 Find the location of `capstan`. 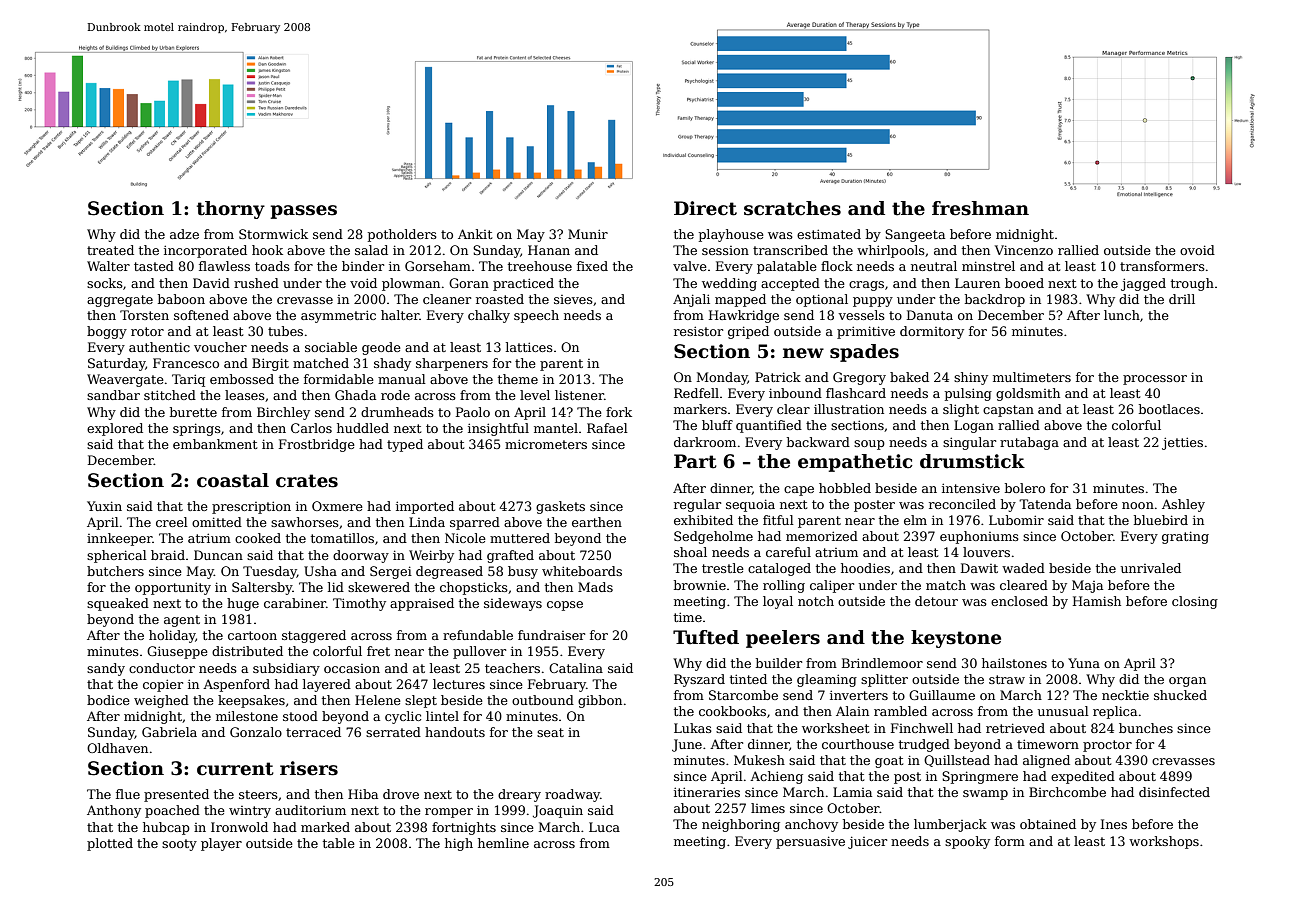

capstan is located at coordinates (1008, 411).
